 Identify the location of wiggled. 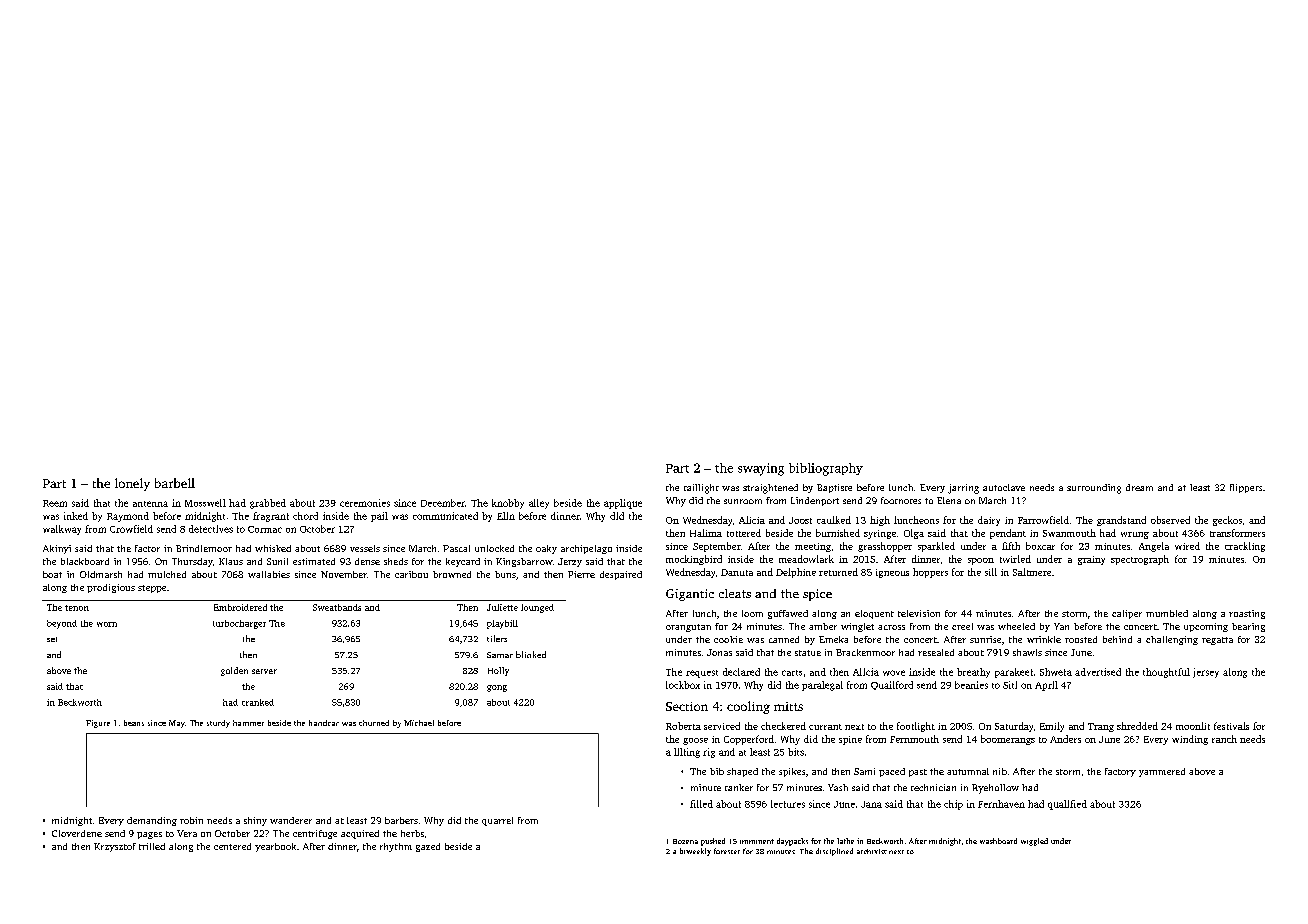
(1034, 842).
